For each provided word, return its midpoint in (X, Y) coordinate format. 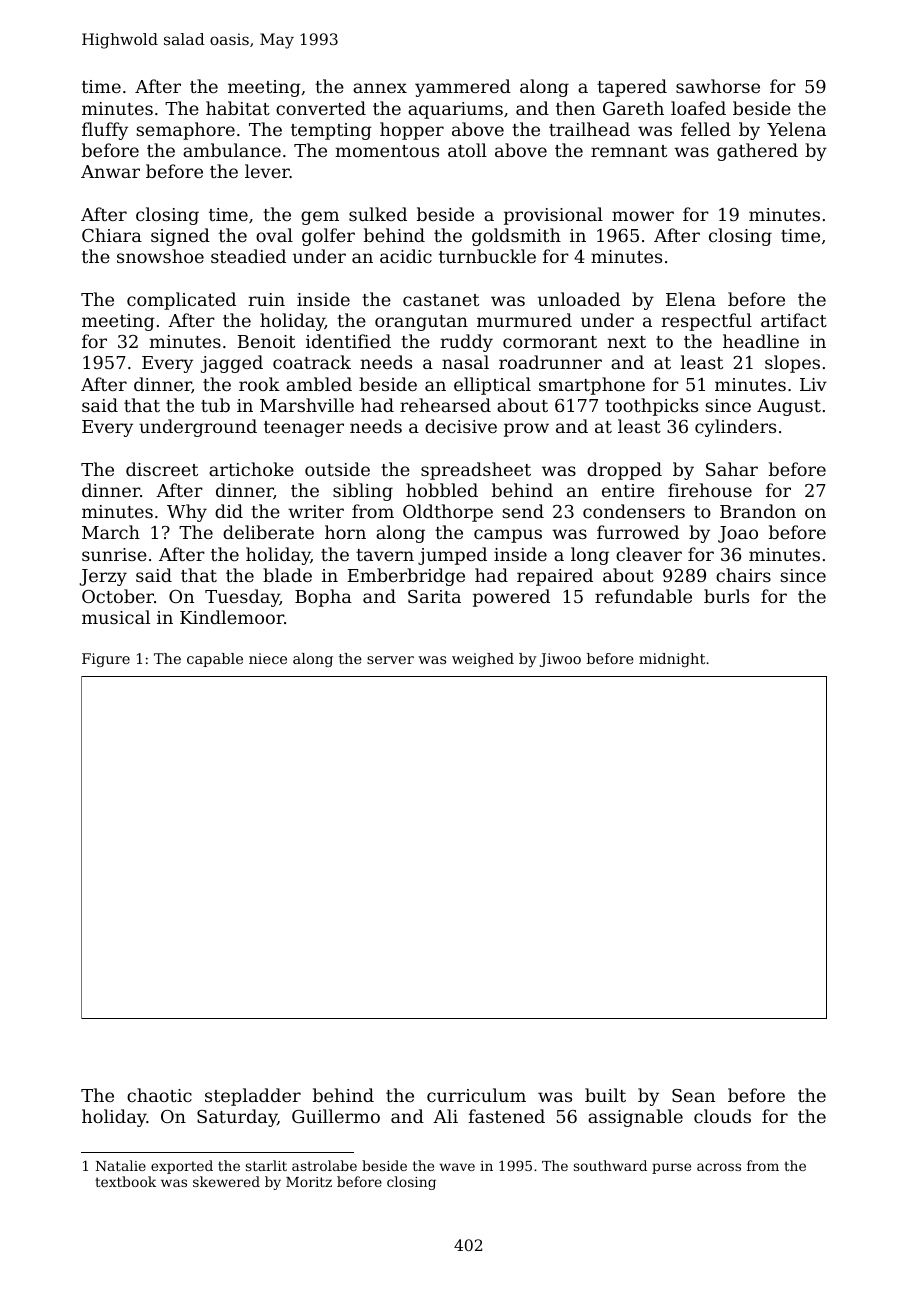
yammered (463, 88)
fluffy (105, 131)
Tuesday (242, 598)
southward (610, 1165)
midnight (672, 660)
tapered (632, 88)
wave (457, 1167)
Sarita (434, 596)
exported (182, 1167)
